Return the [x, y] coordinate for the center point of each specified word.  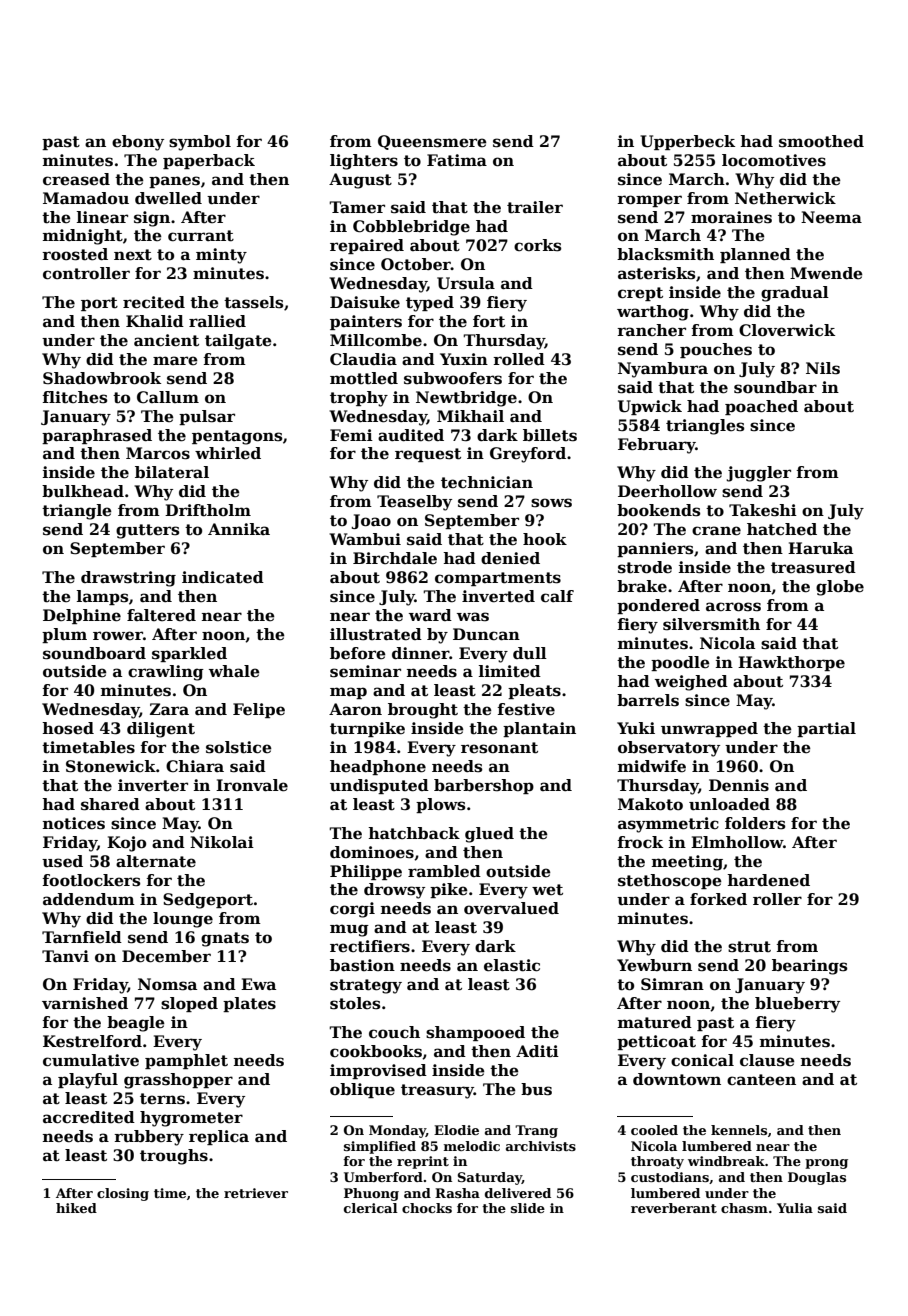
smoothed [821, 141]
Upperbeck [687, 142]
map [348, 693]
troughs [174, 1157]
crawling [166, 673]
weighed [691, 683]
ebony [138, 143]
